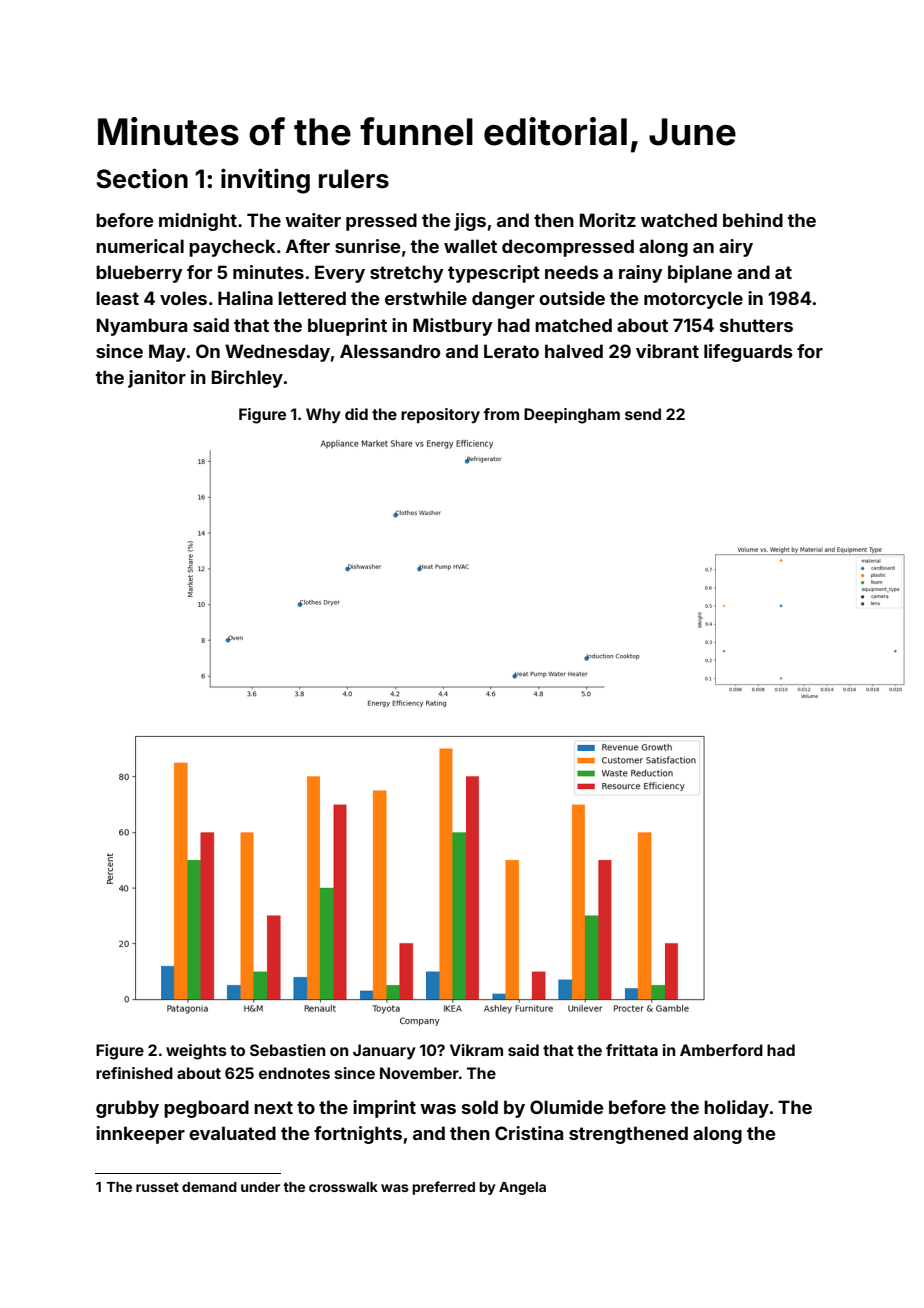  Describe the element at coordinates (679, 220) in the image. I see `watched` at that location.
